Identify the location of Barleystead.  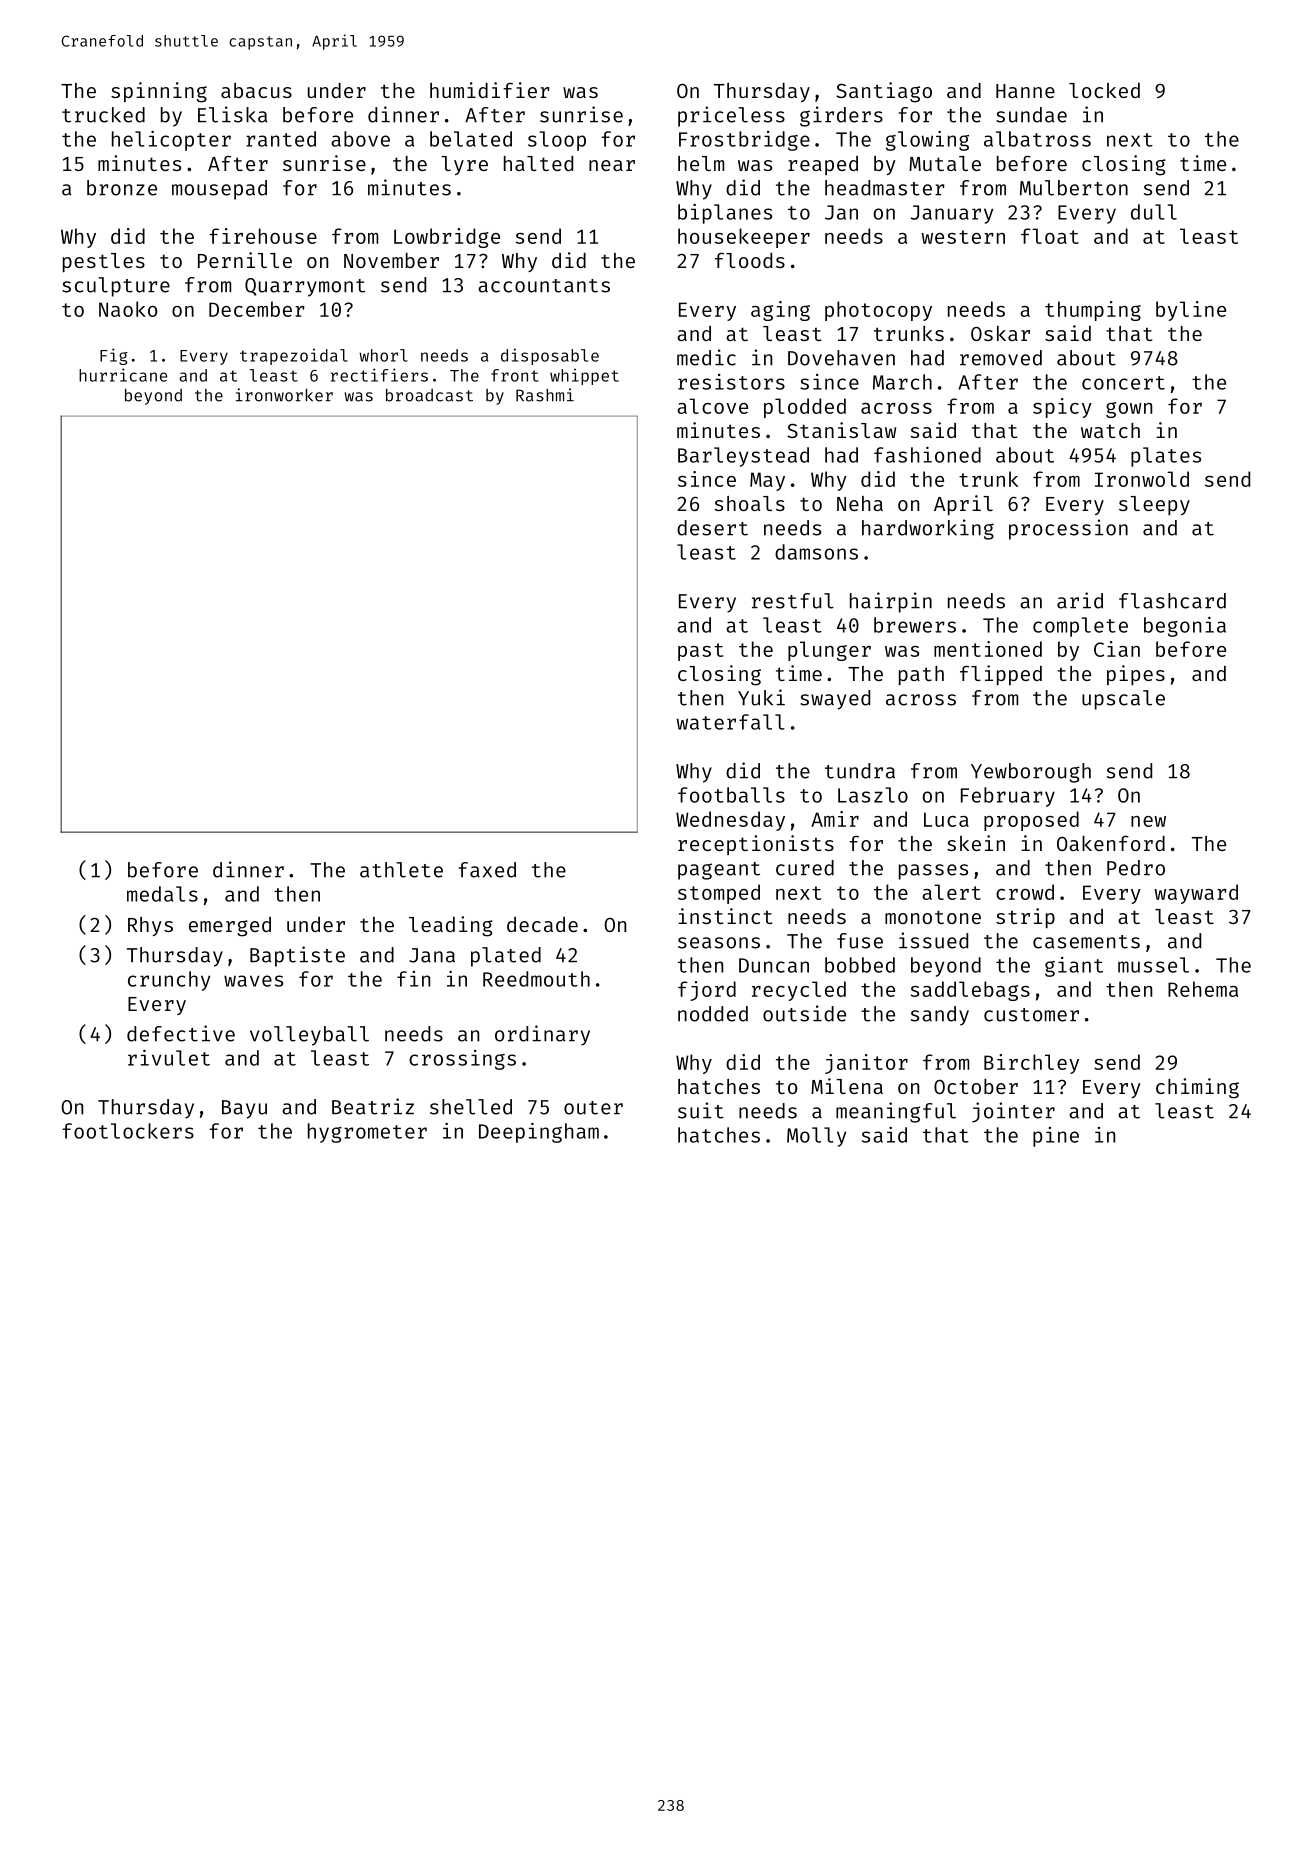
(743, 457).
